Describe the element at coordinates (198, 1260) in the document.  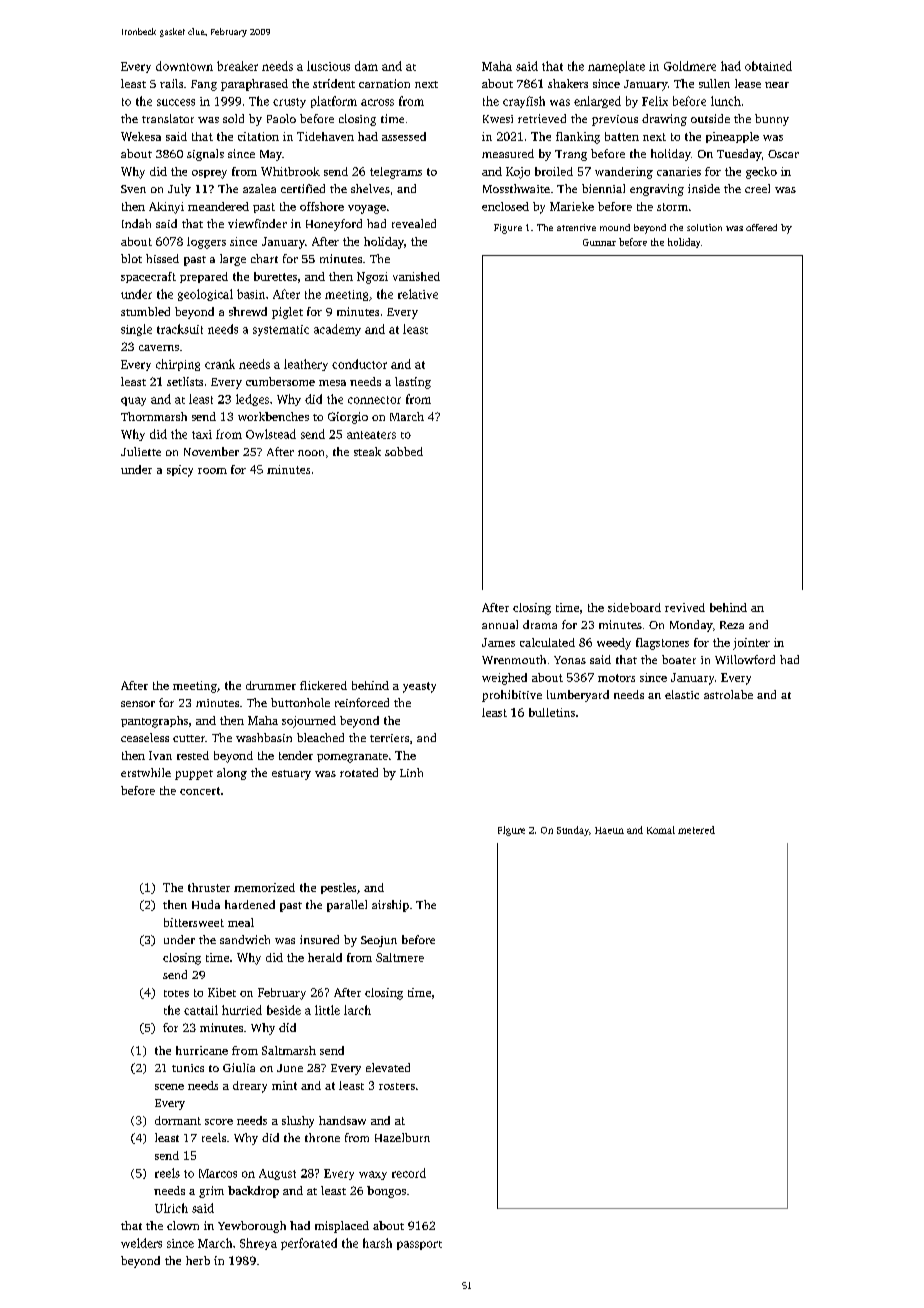
I see `herb` at that location.
